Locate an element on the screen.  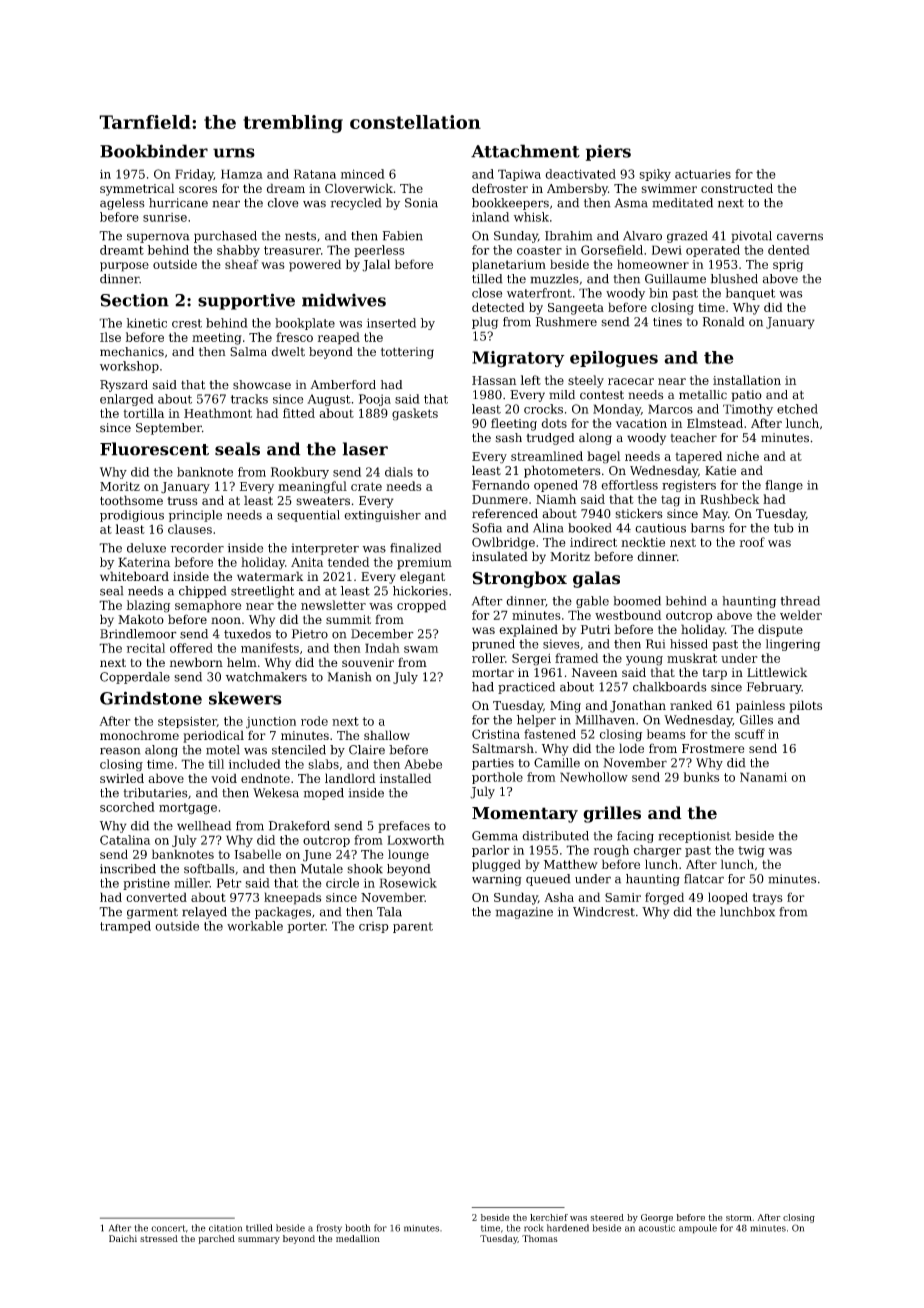
minced is located at coordinates (363, 174).
